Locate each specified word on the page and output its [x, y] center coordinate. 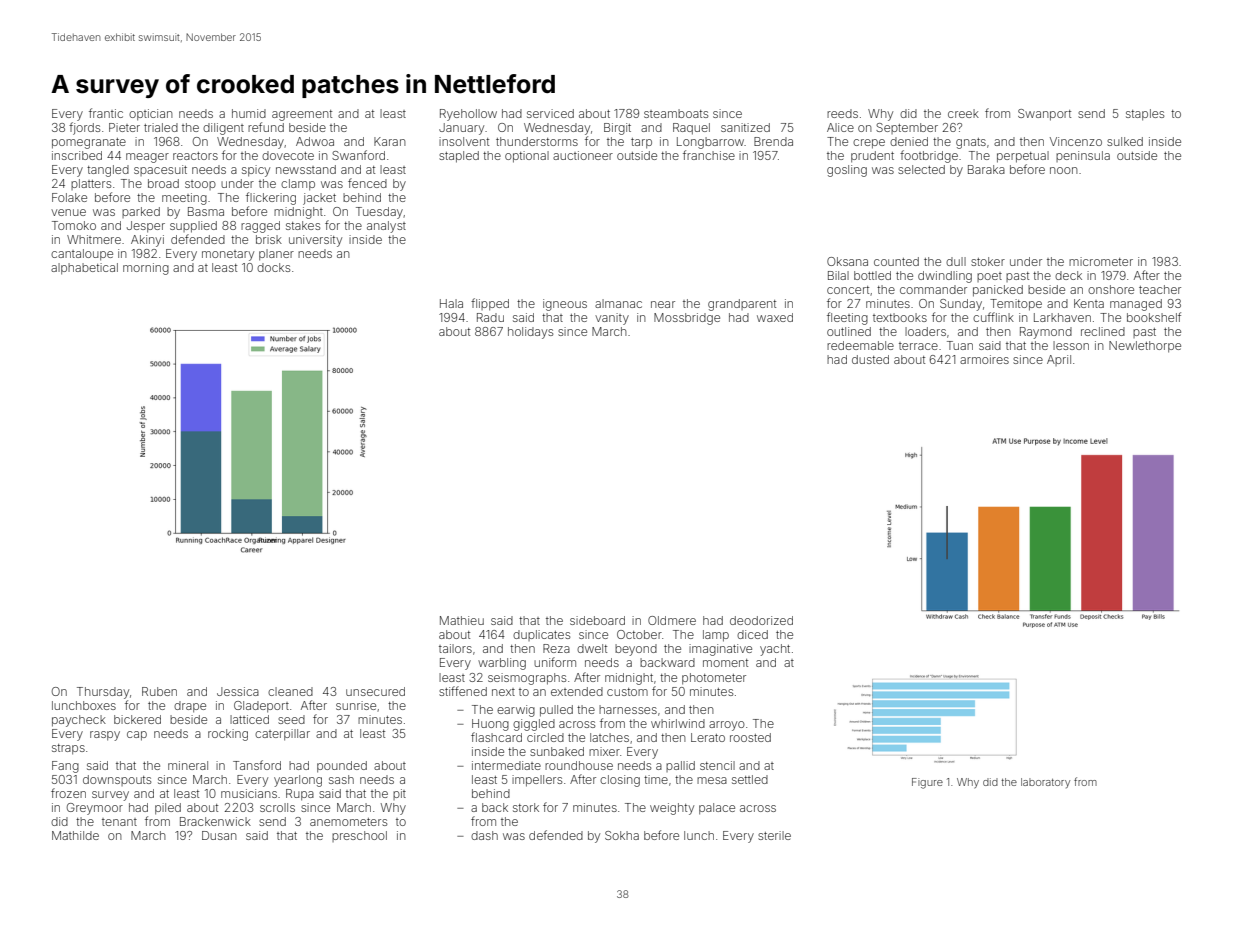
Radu [490, 317]
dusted [870, 359]
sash [341, 779]
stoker [988, 261]
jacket [319, 199]
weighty [672, 809]
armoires [984, 359]
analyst [386, 227]
